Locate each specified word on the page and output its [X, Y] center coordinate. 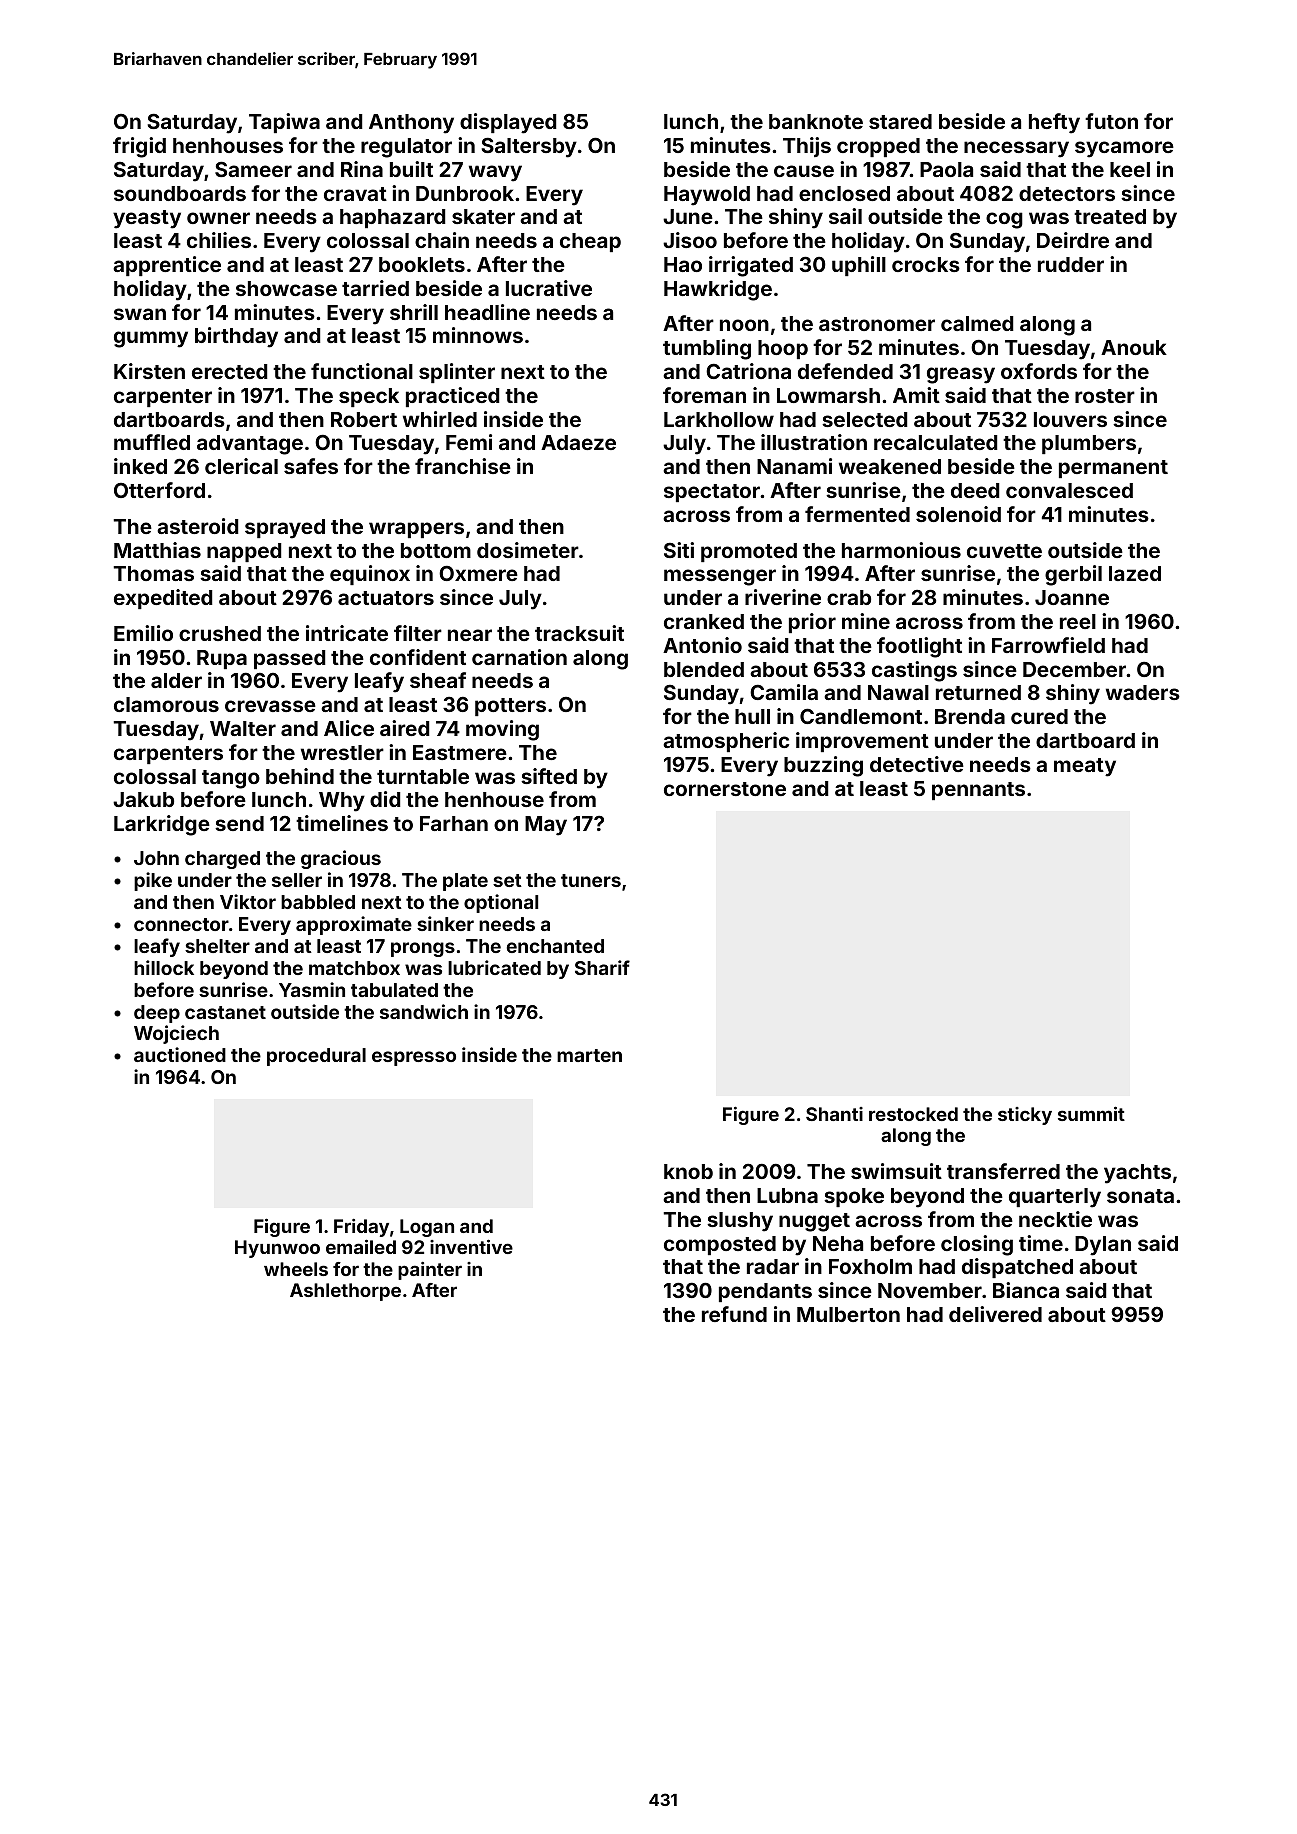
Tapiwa [284, 123]
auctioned [180, 1054]
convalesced [1069, 490]
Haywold [707, 196]
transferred [1003, 1171]
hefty [1054, 123]
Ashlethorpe [345, 1292]
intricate [347, 633]
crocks [926, 264]
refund [734, 1314]
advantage [250, 445]
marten [589, 1055]
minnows [478, 335]
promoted [749, 552]
